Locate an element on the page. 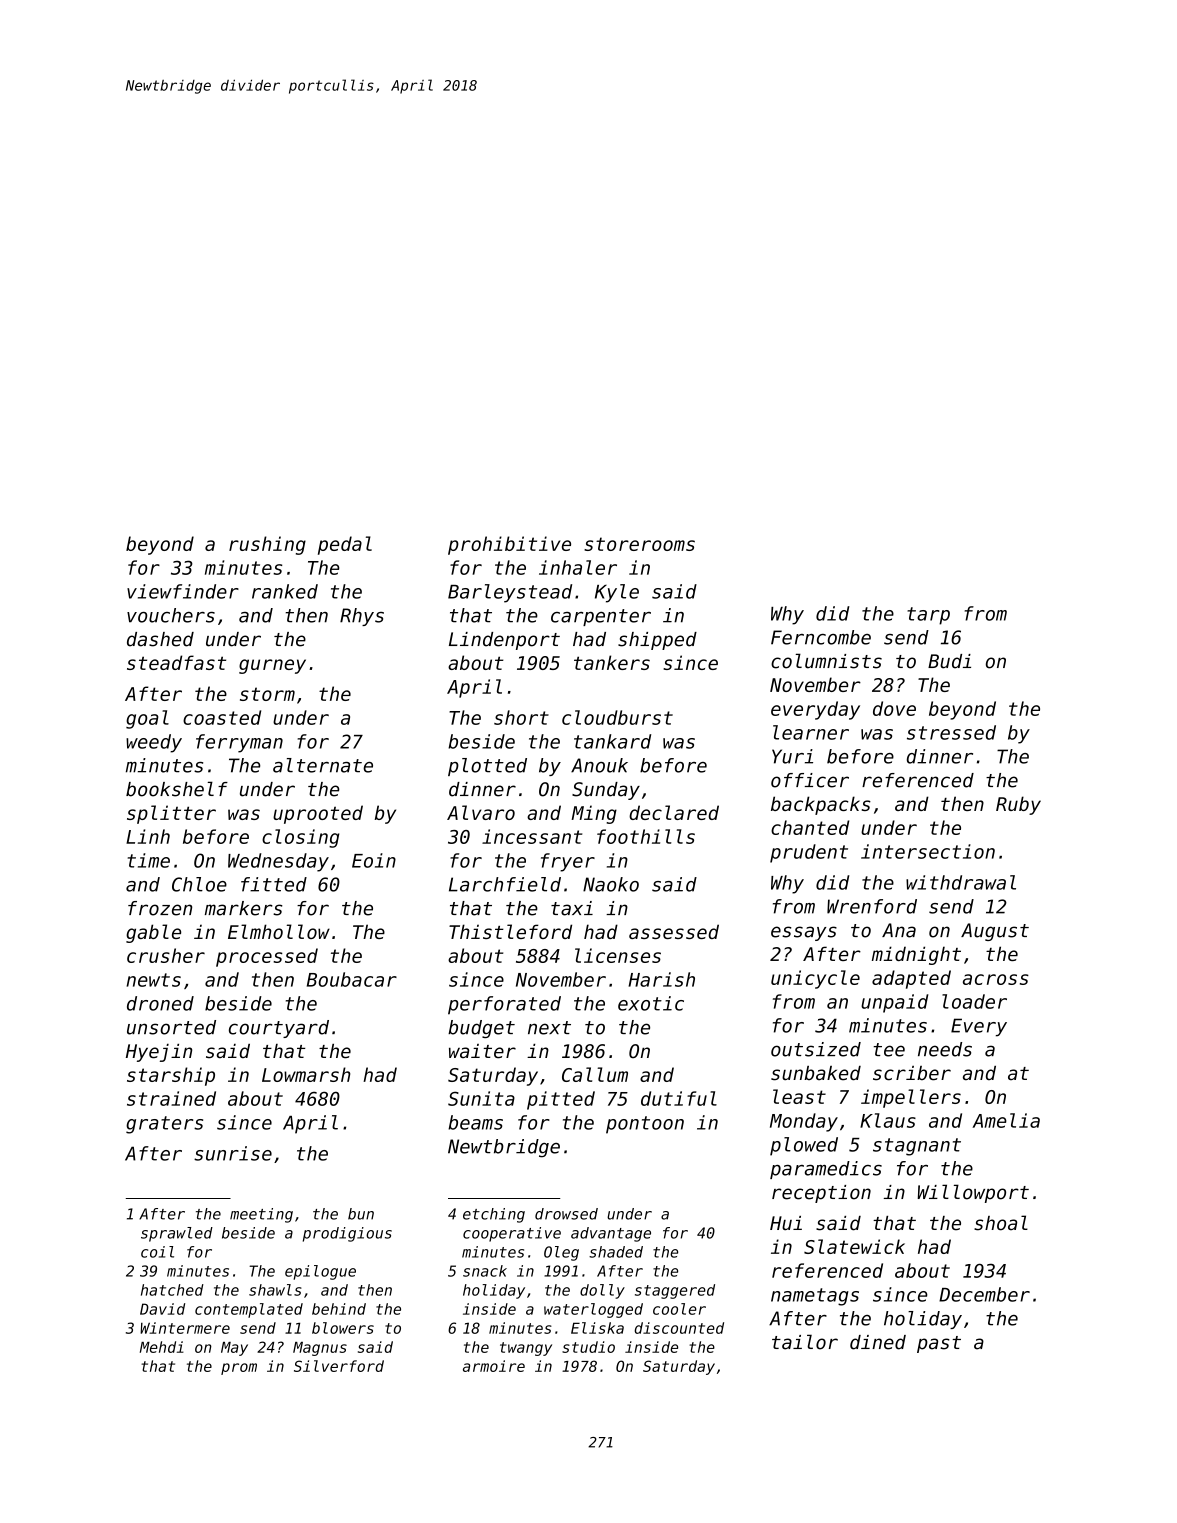 This document has width=1177, height=1523. steadfast is located at coordinates (176, 662).
